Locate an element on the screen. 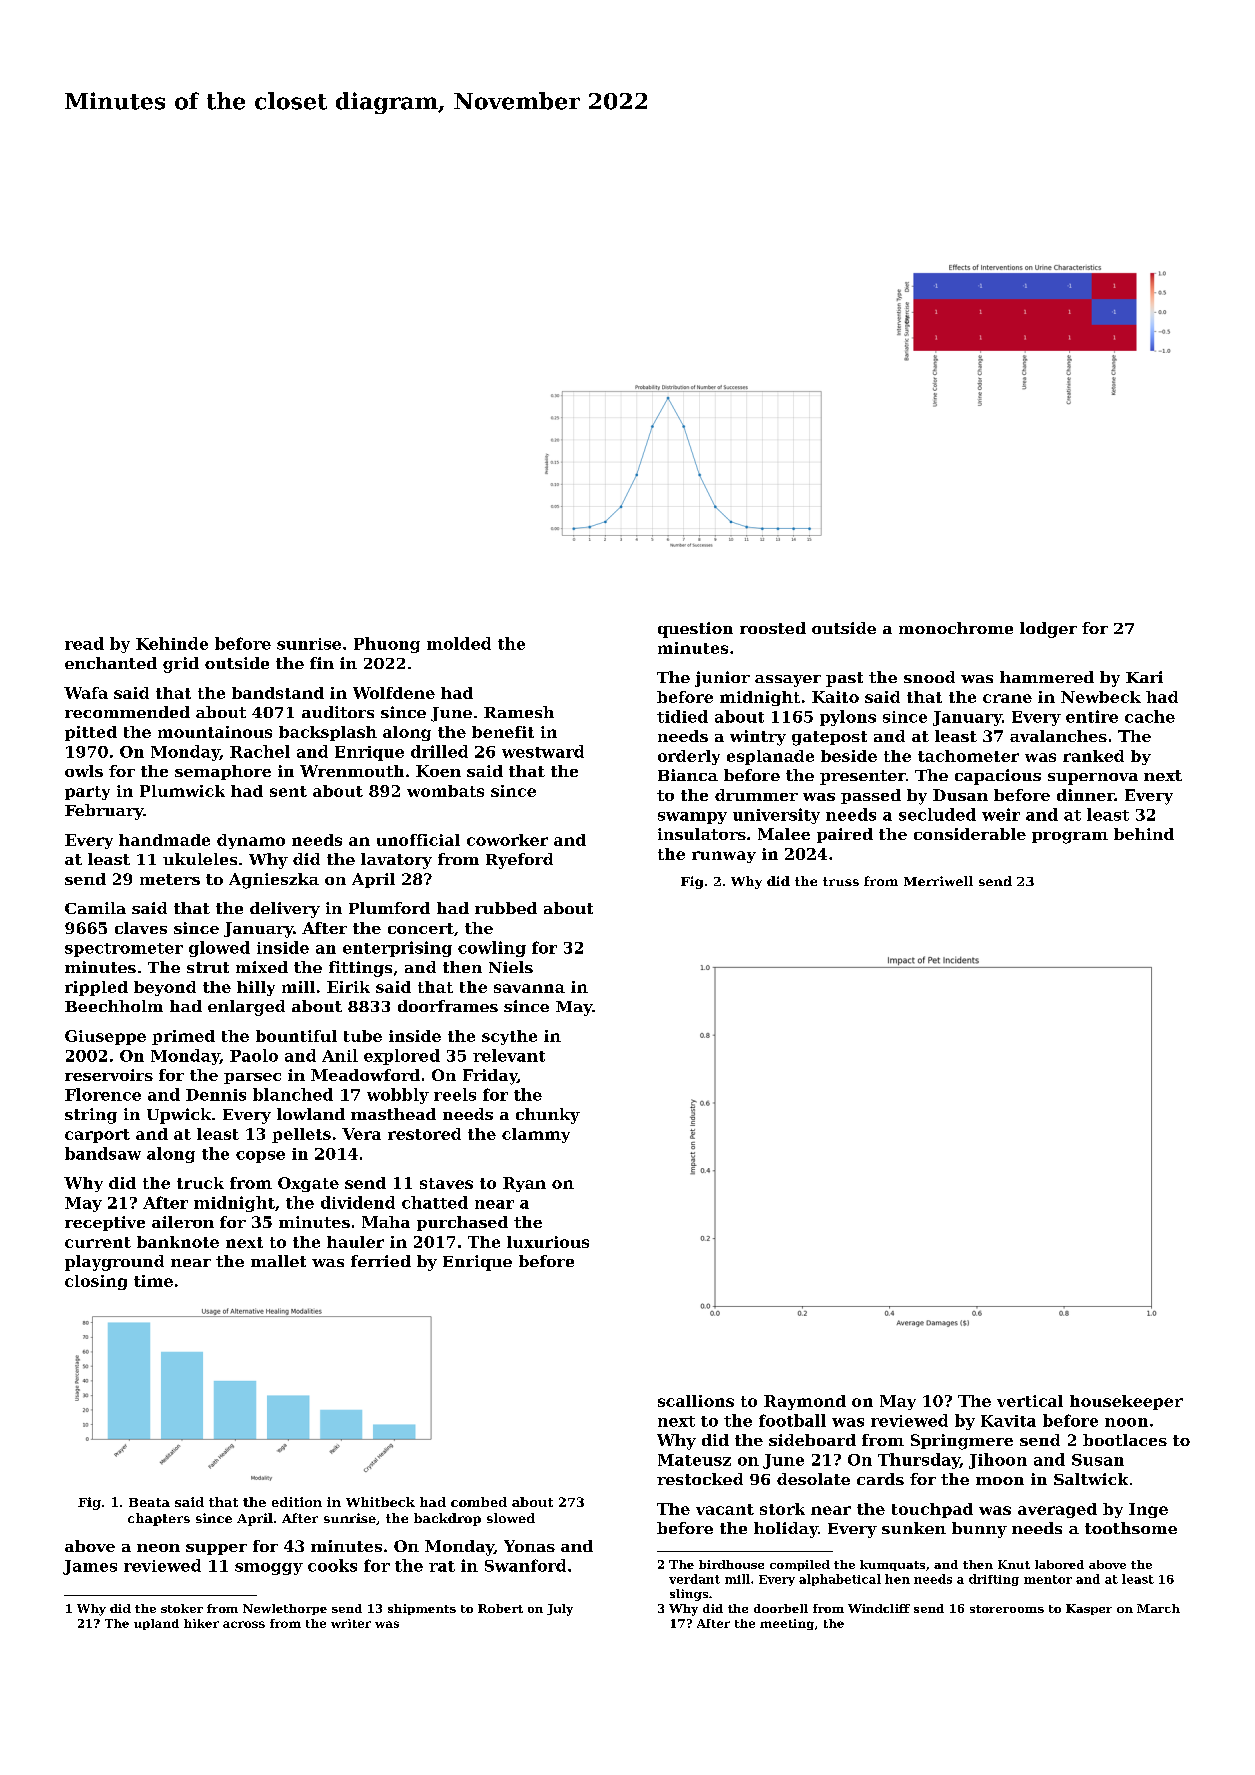 The image size is (1255, 1775). delivery is located at coordinates (285, 910).
